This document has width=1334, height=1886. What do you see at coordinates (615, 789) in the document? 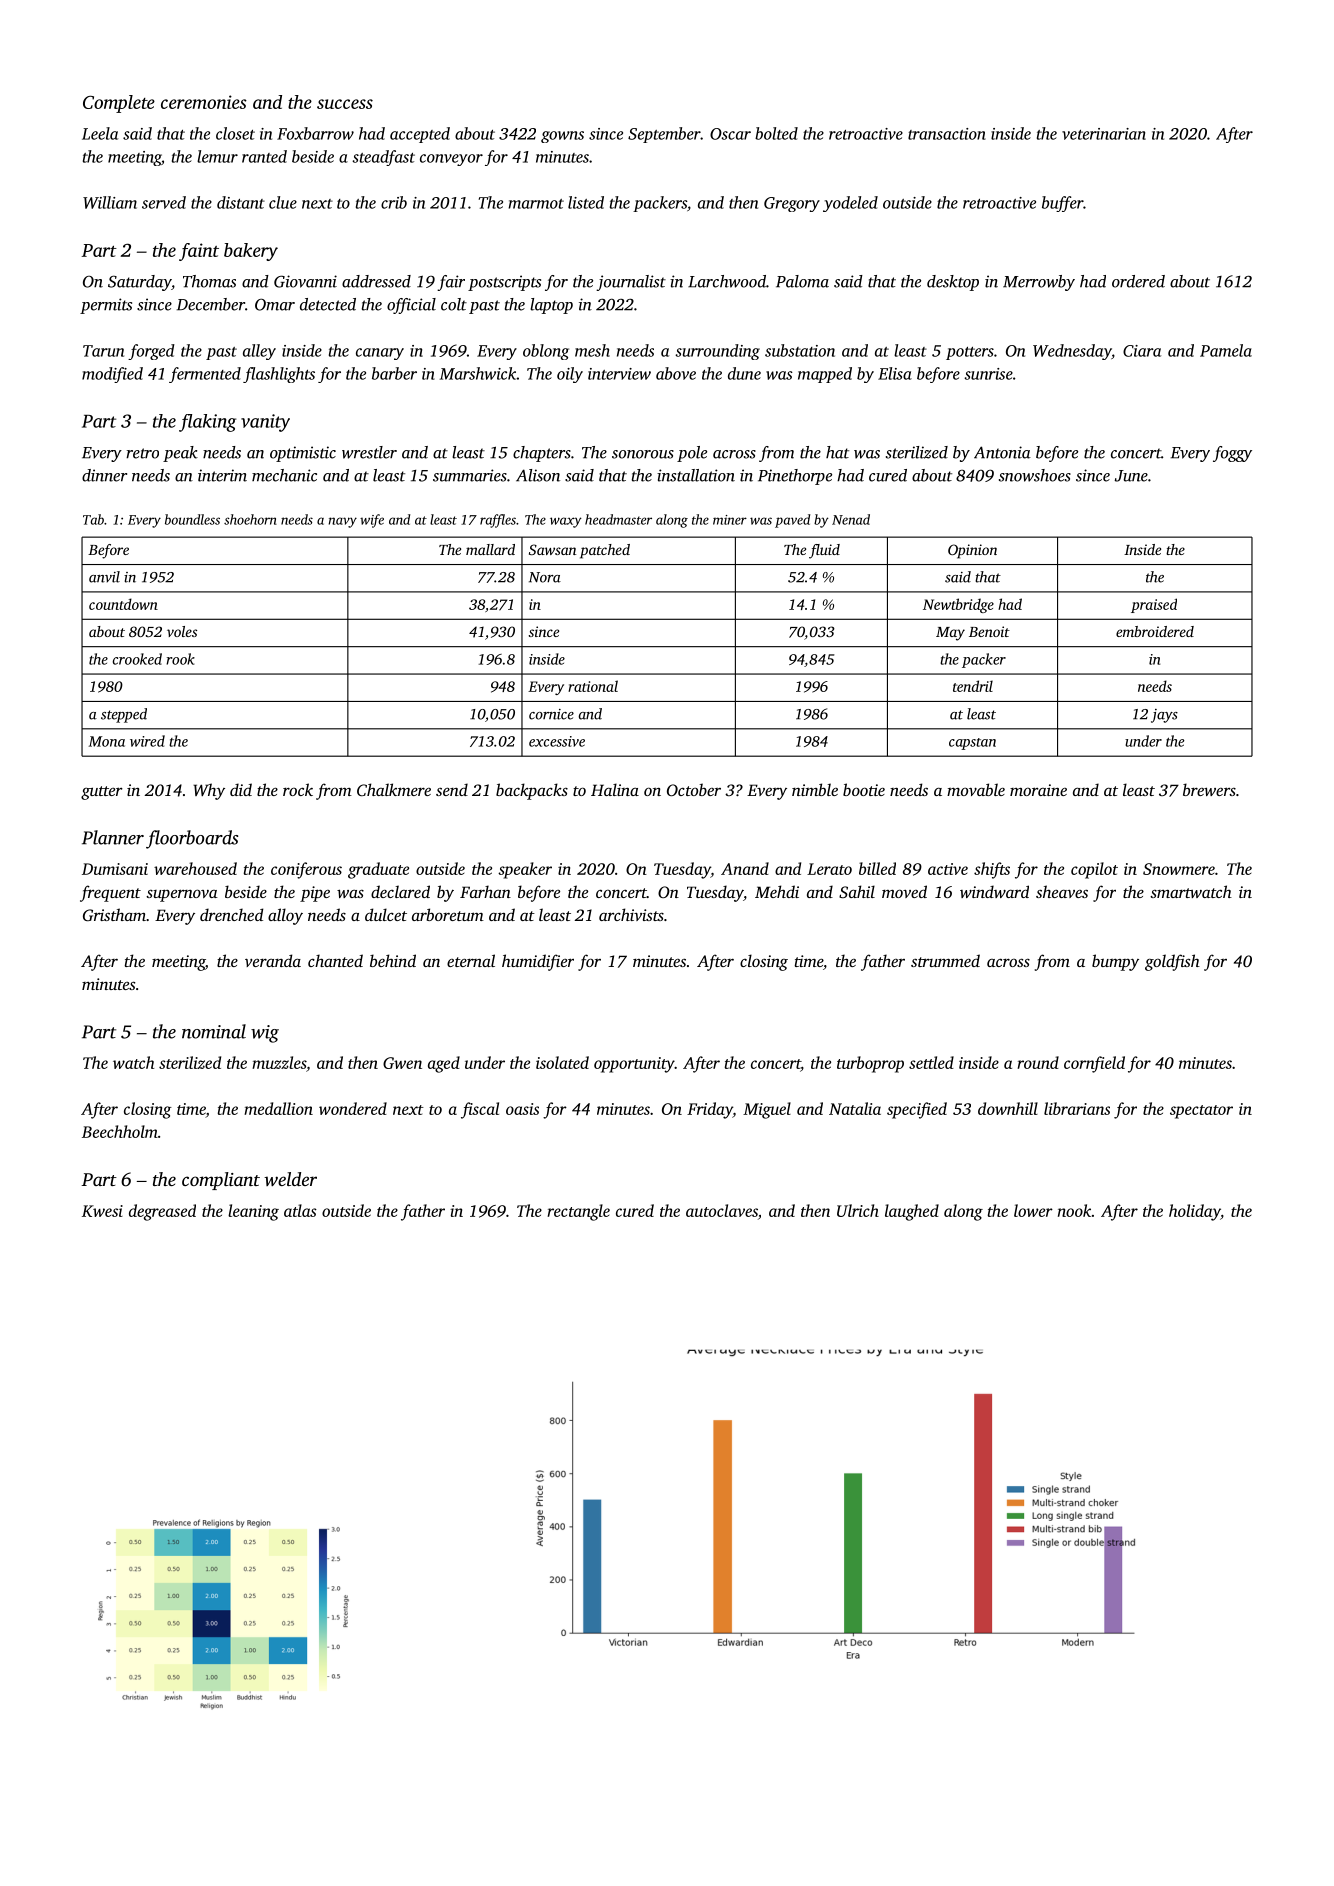
I see `Halina` at bounding box center [615, 789].
